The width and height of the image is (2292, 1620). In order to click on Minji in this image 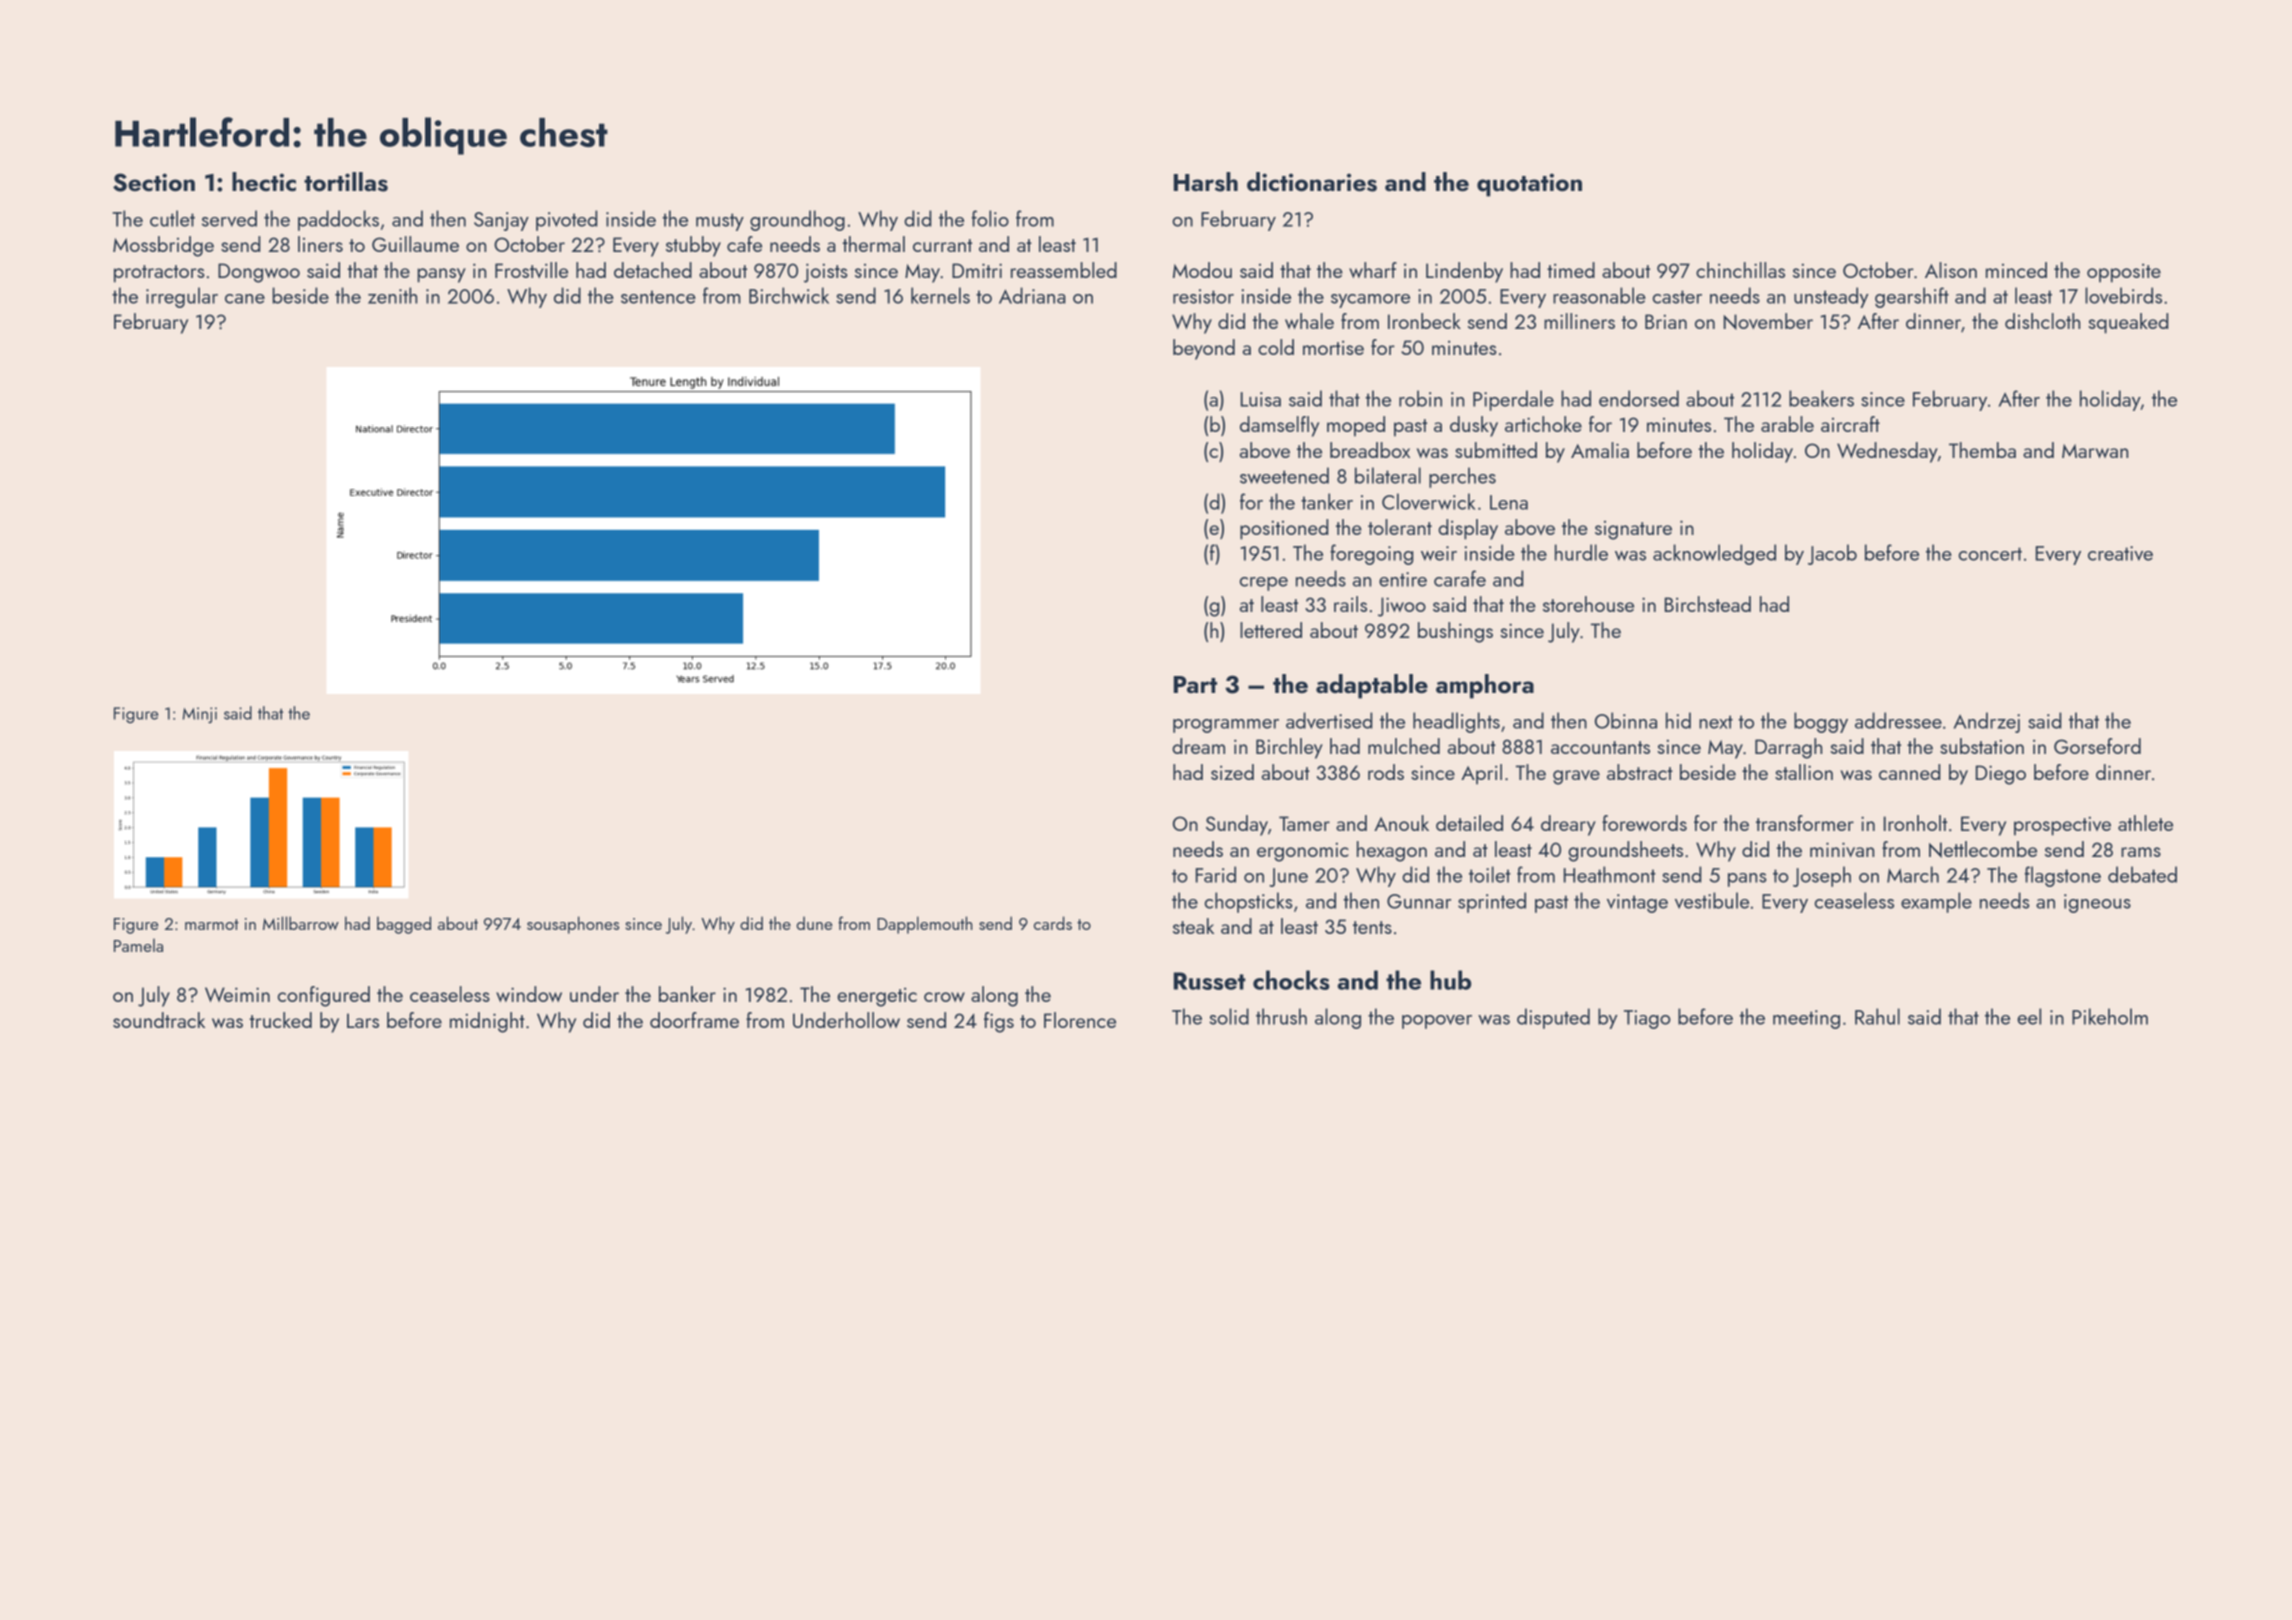, I will do `click(200, 715)`.
